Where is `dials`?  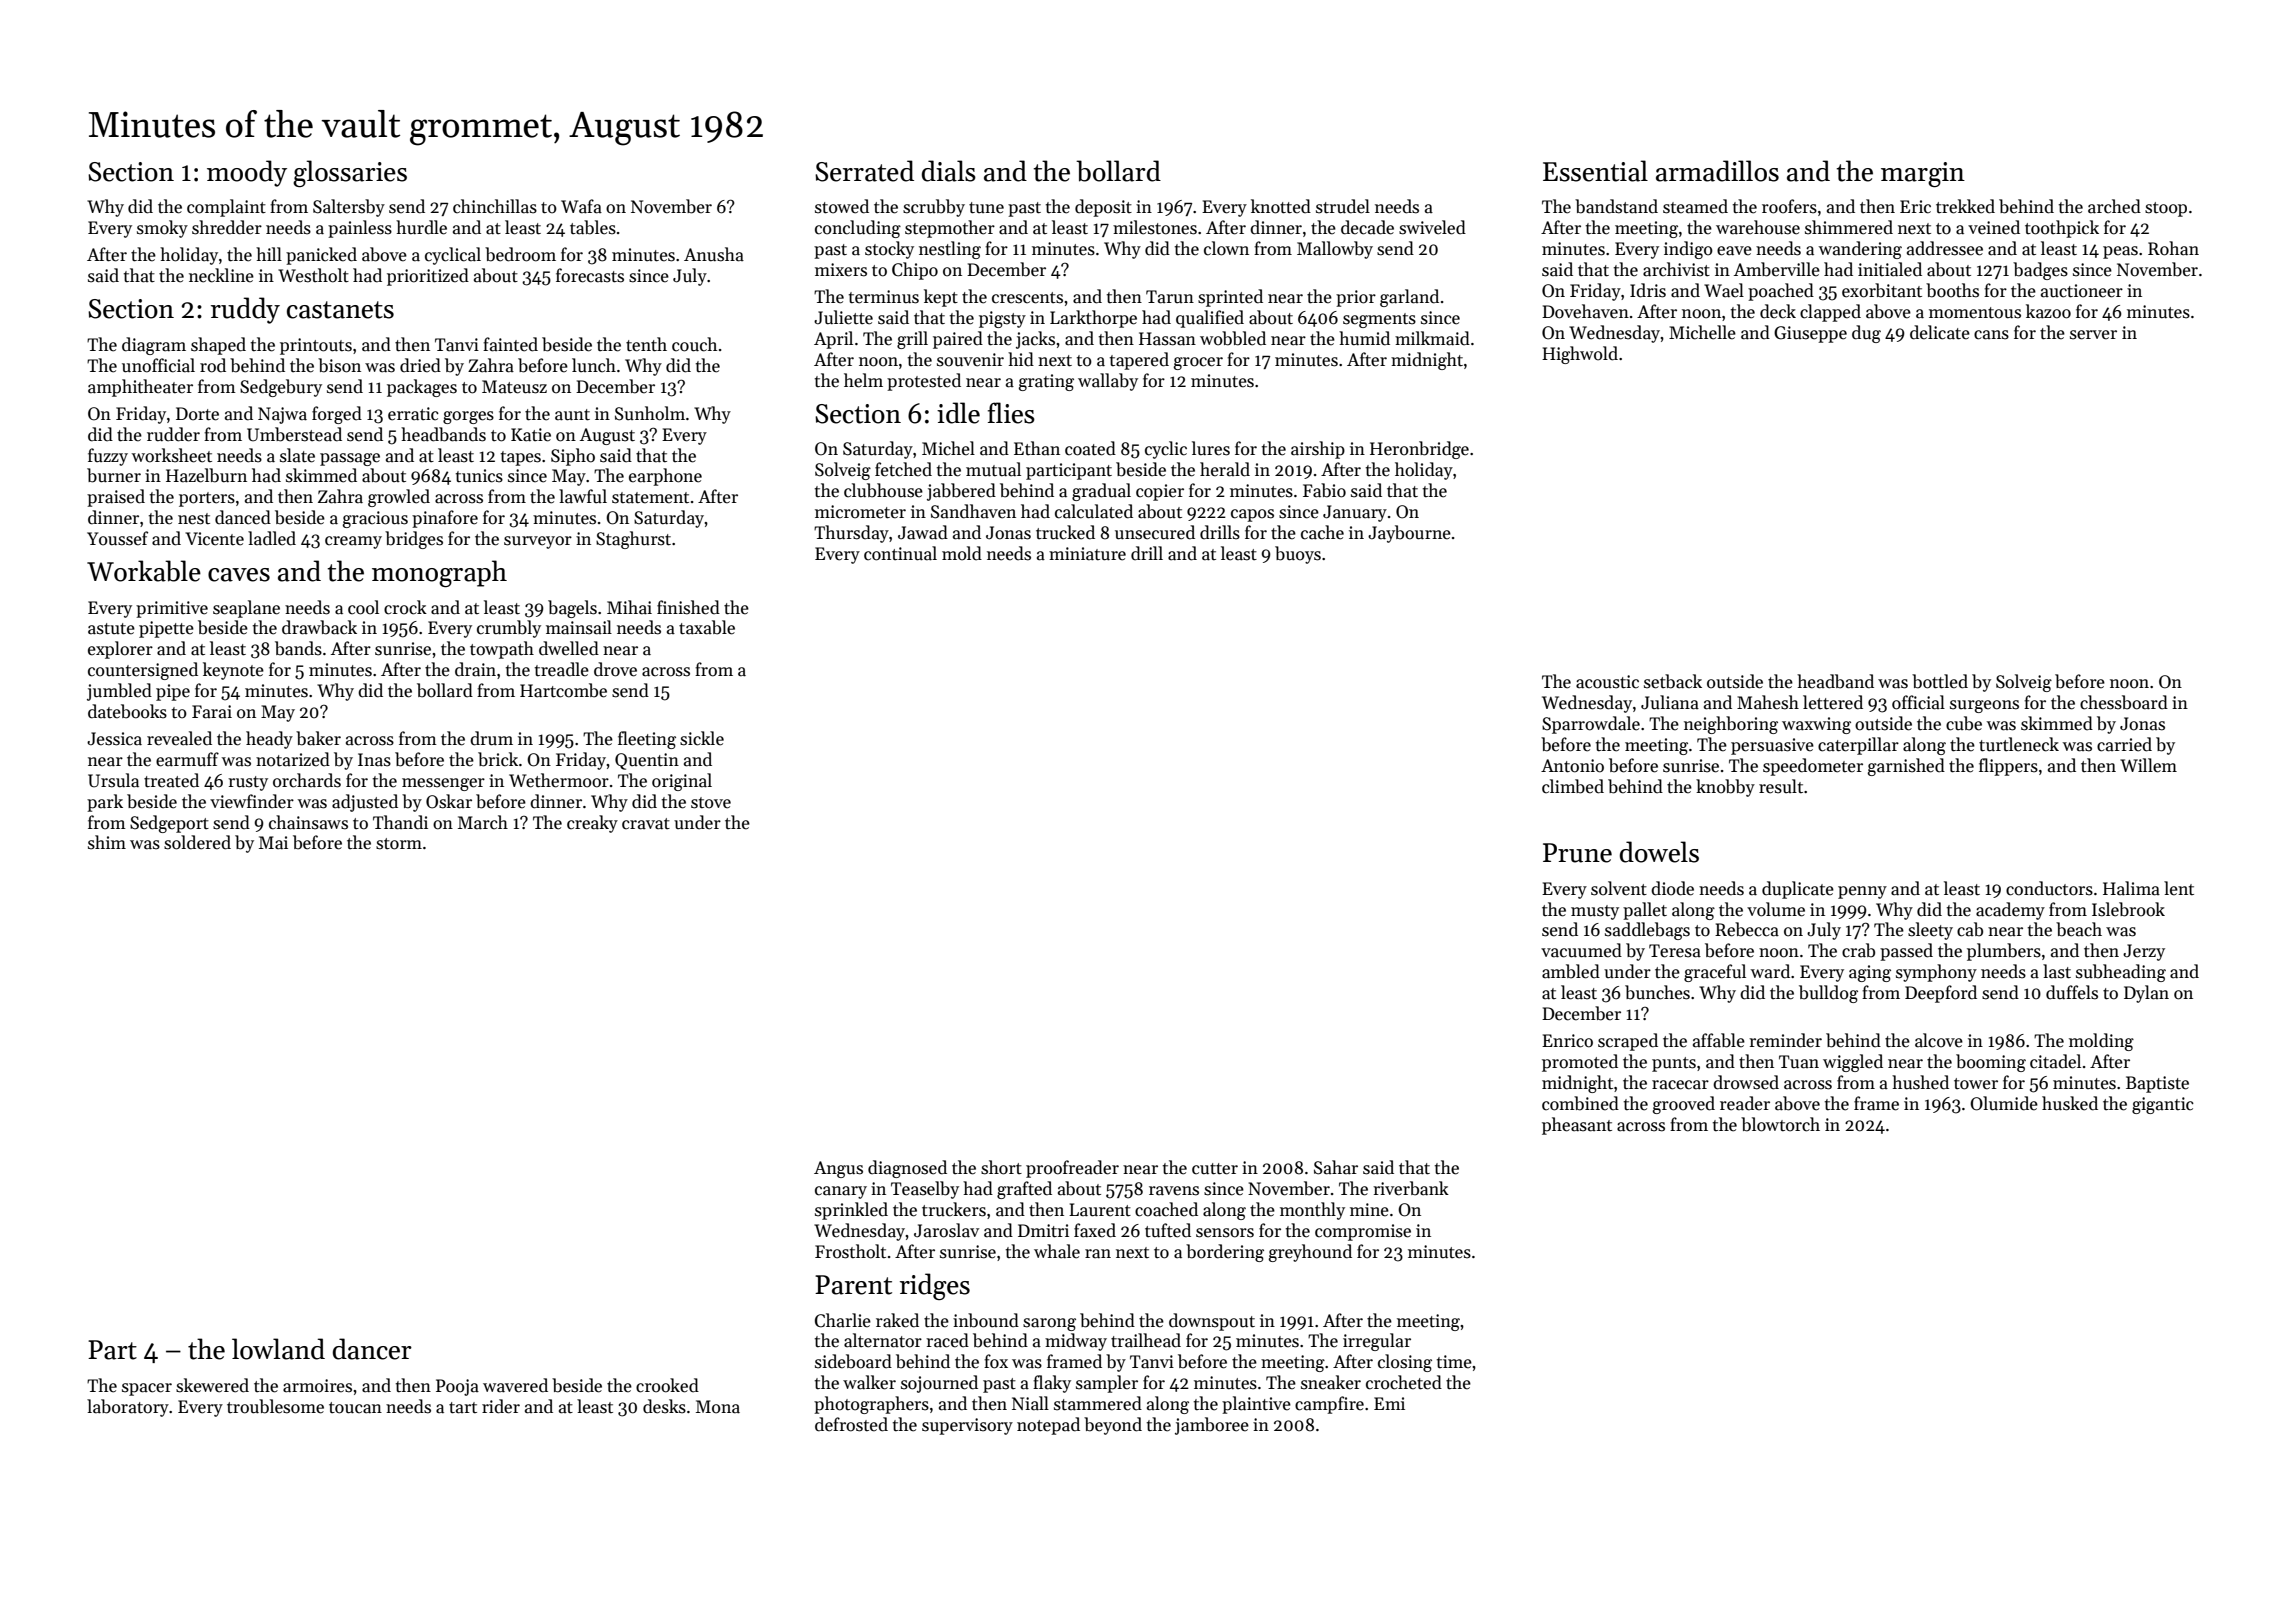
dials is located at coordinates (949, 171).
